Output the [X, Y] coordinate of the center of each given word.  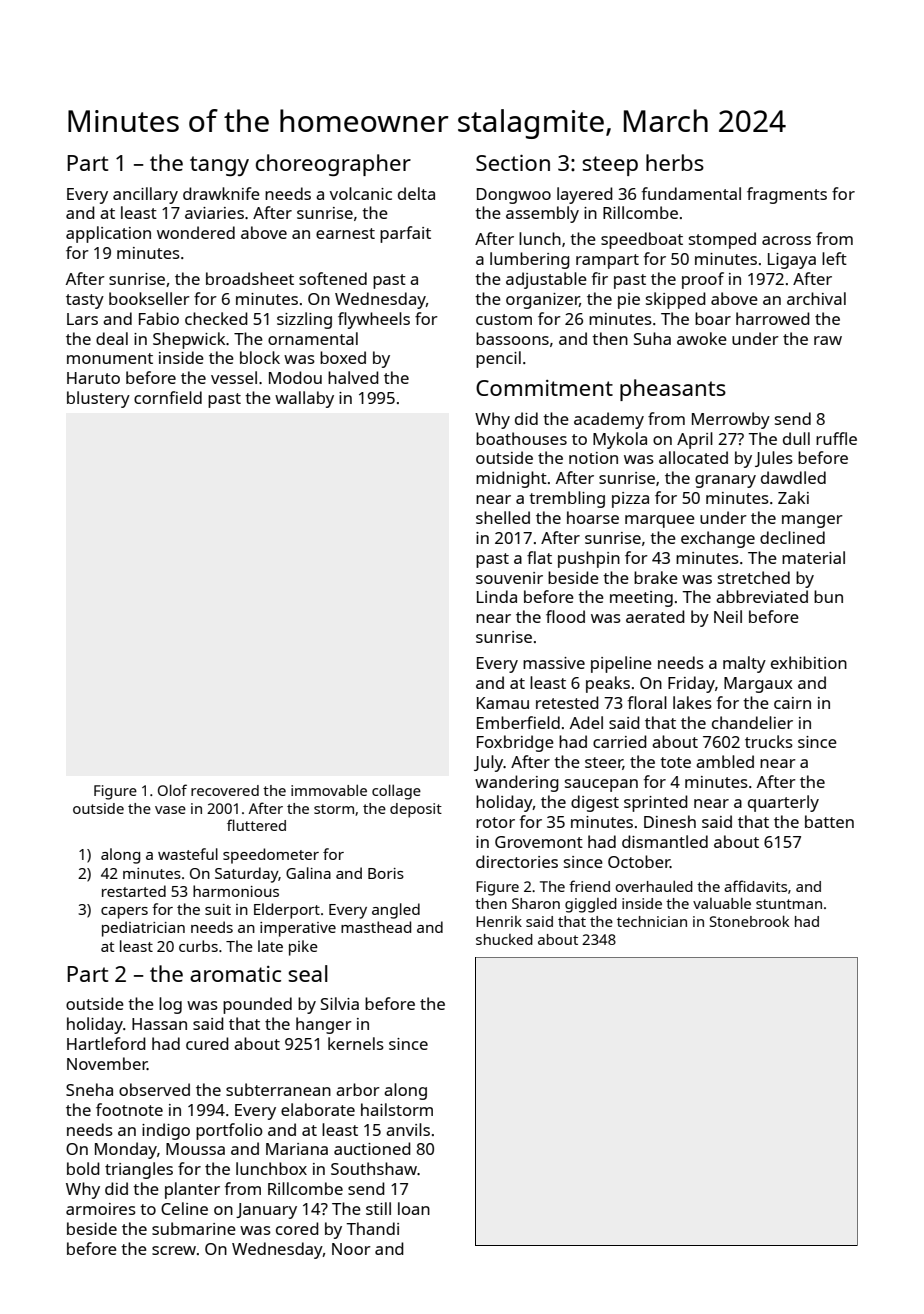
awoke [702, 338]
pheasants [673, 390]
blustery [98, 399]
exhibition [809, 662]
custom [504, 319]
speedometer [271, 856]
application [108, 234]
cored [297, 1228]
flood [565, 616]
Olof [172, 790]
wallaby [304, 399]
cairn [792, 703]
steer [604, 763]
